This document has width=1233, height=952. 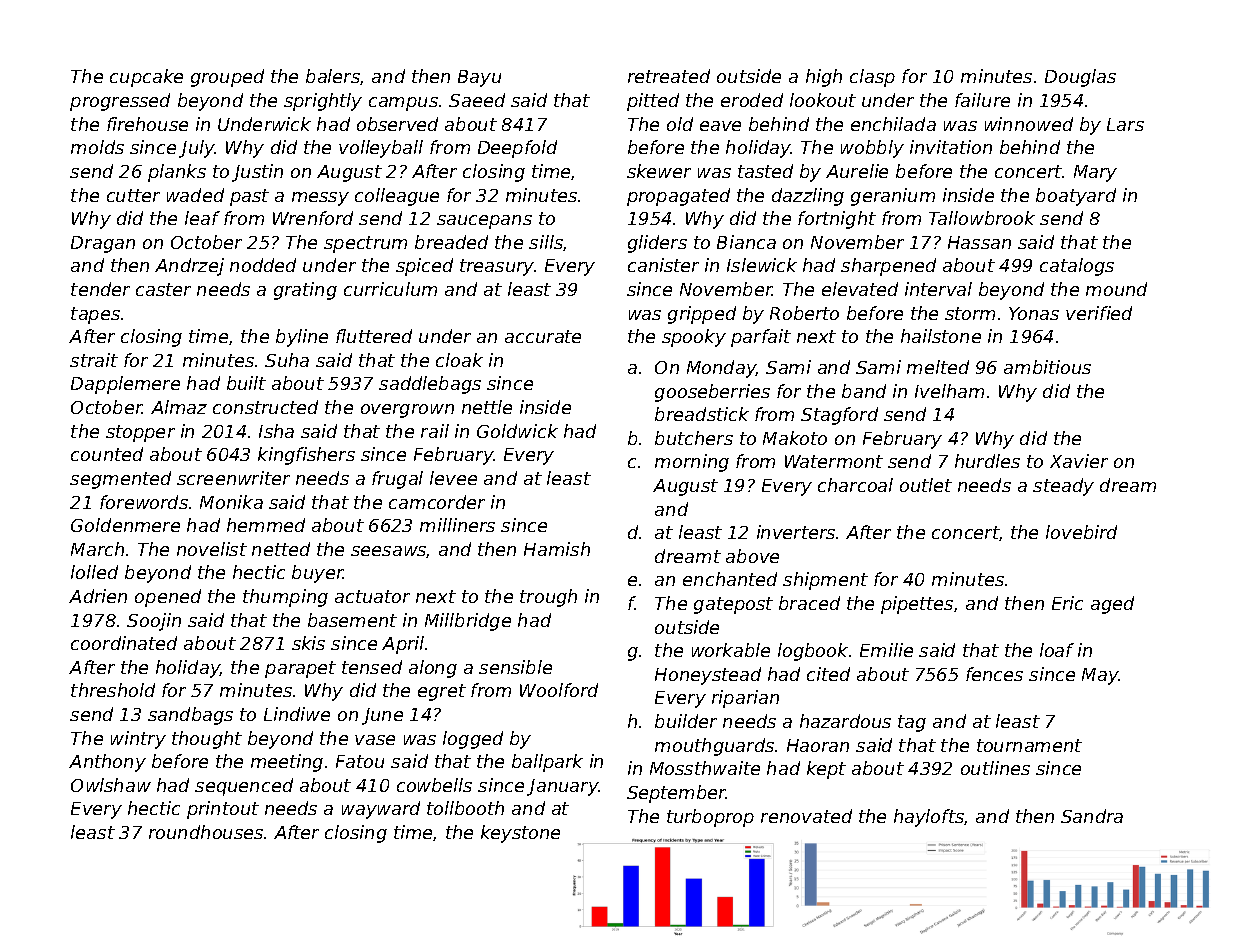 I want to click on aged, so click(x=1112, y=605).
